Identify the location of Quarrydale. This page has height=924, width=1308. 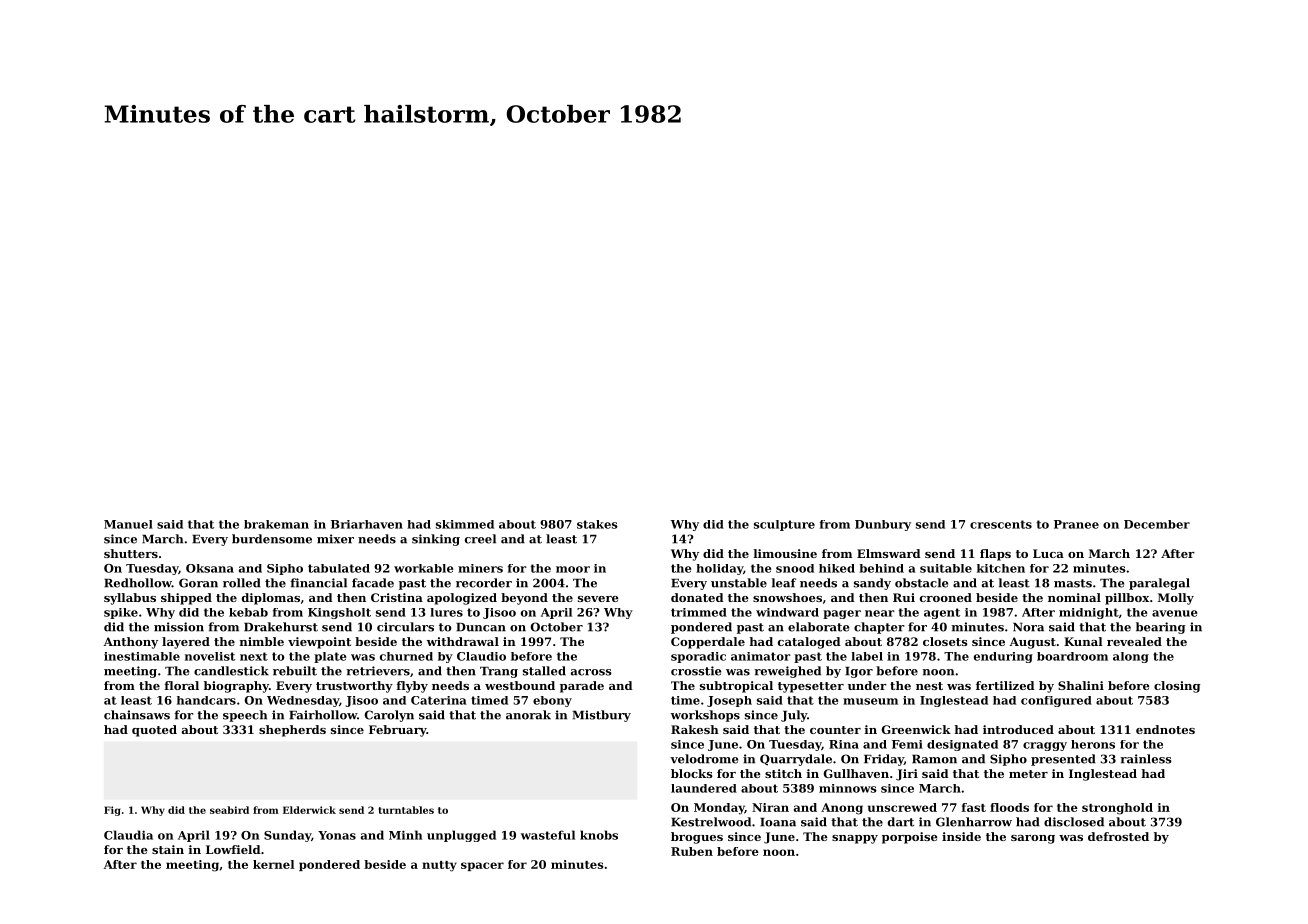
(796, 760).
